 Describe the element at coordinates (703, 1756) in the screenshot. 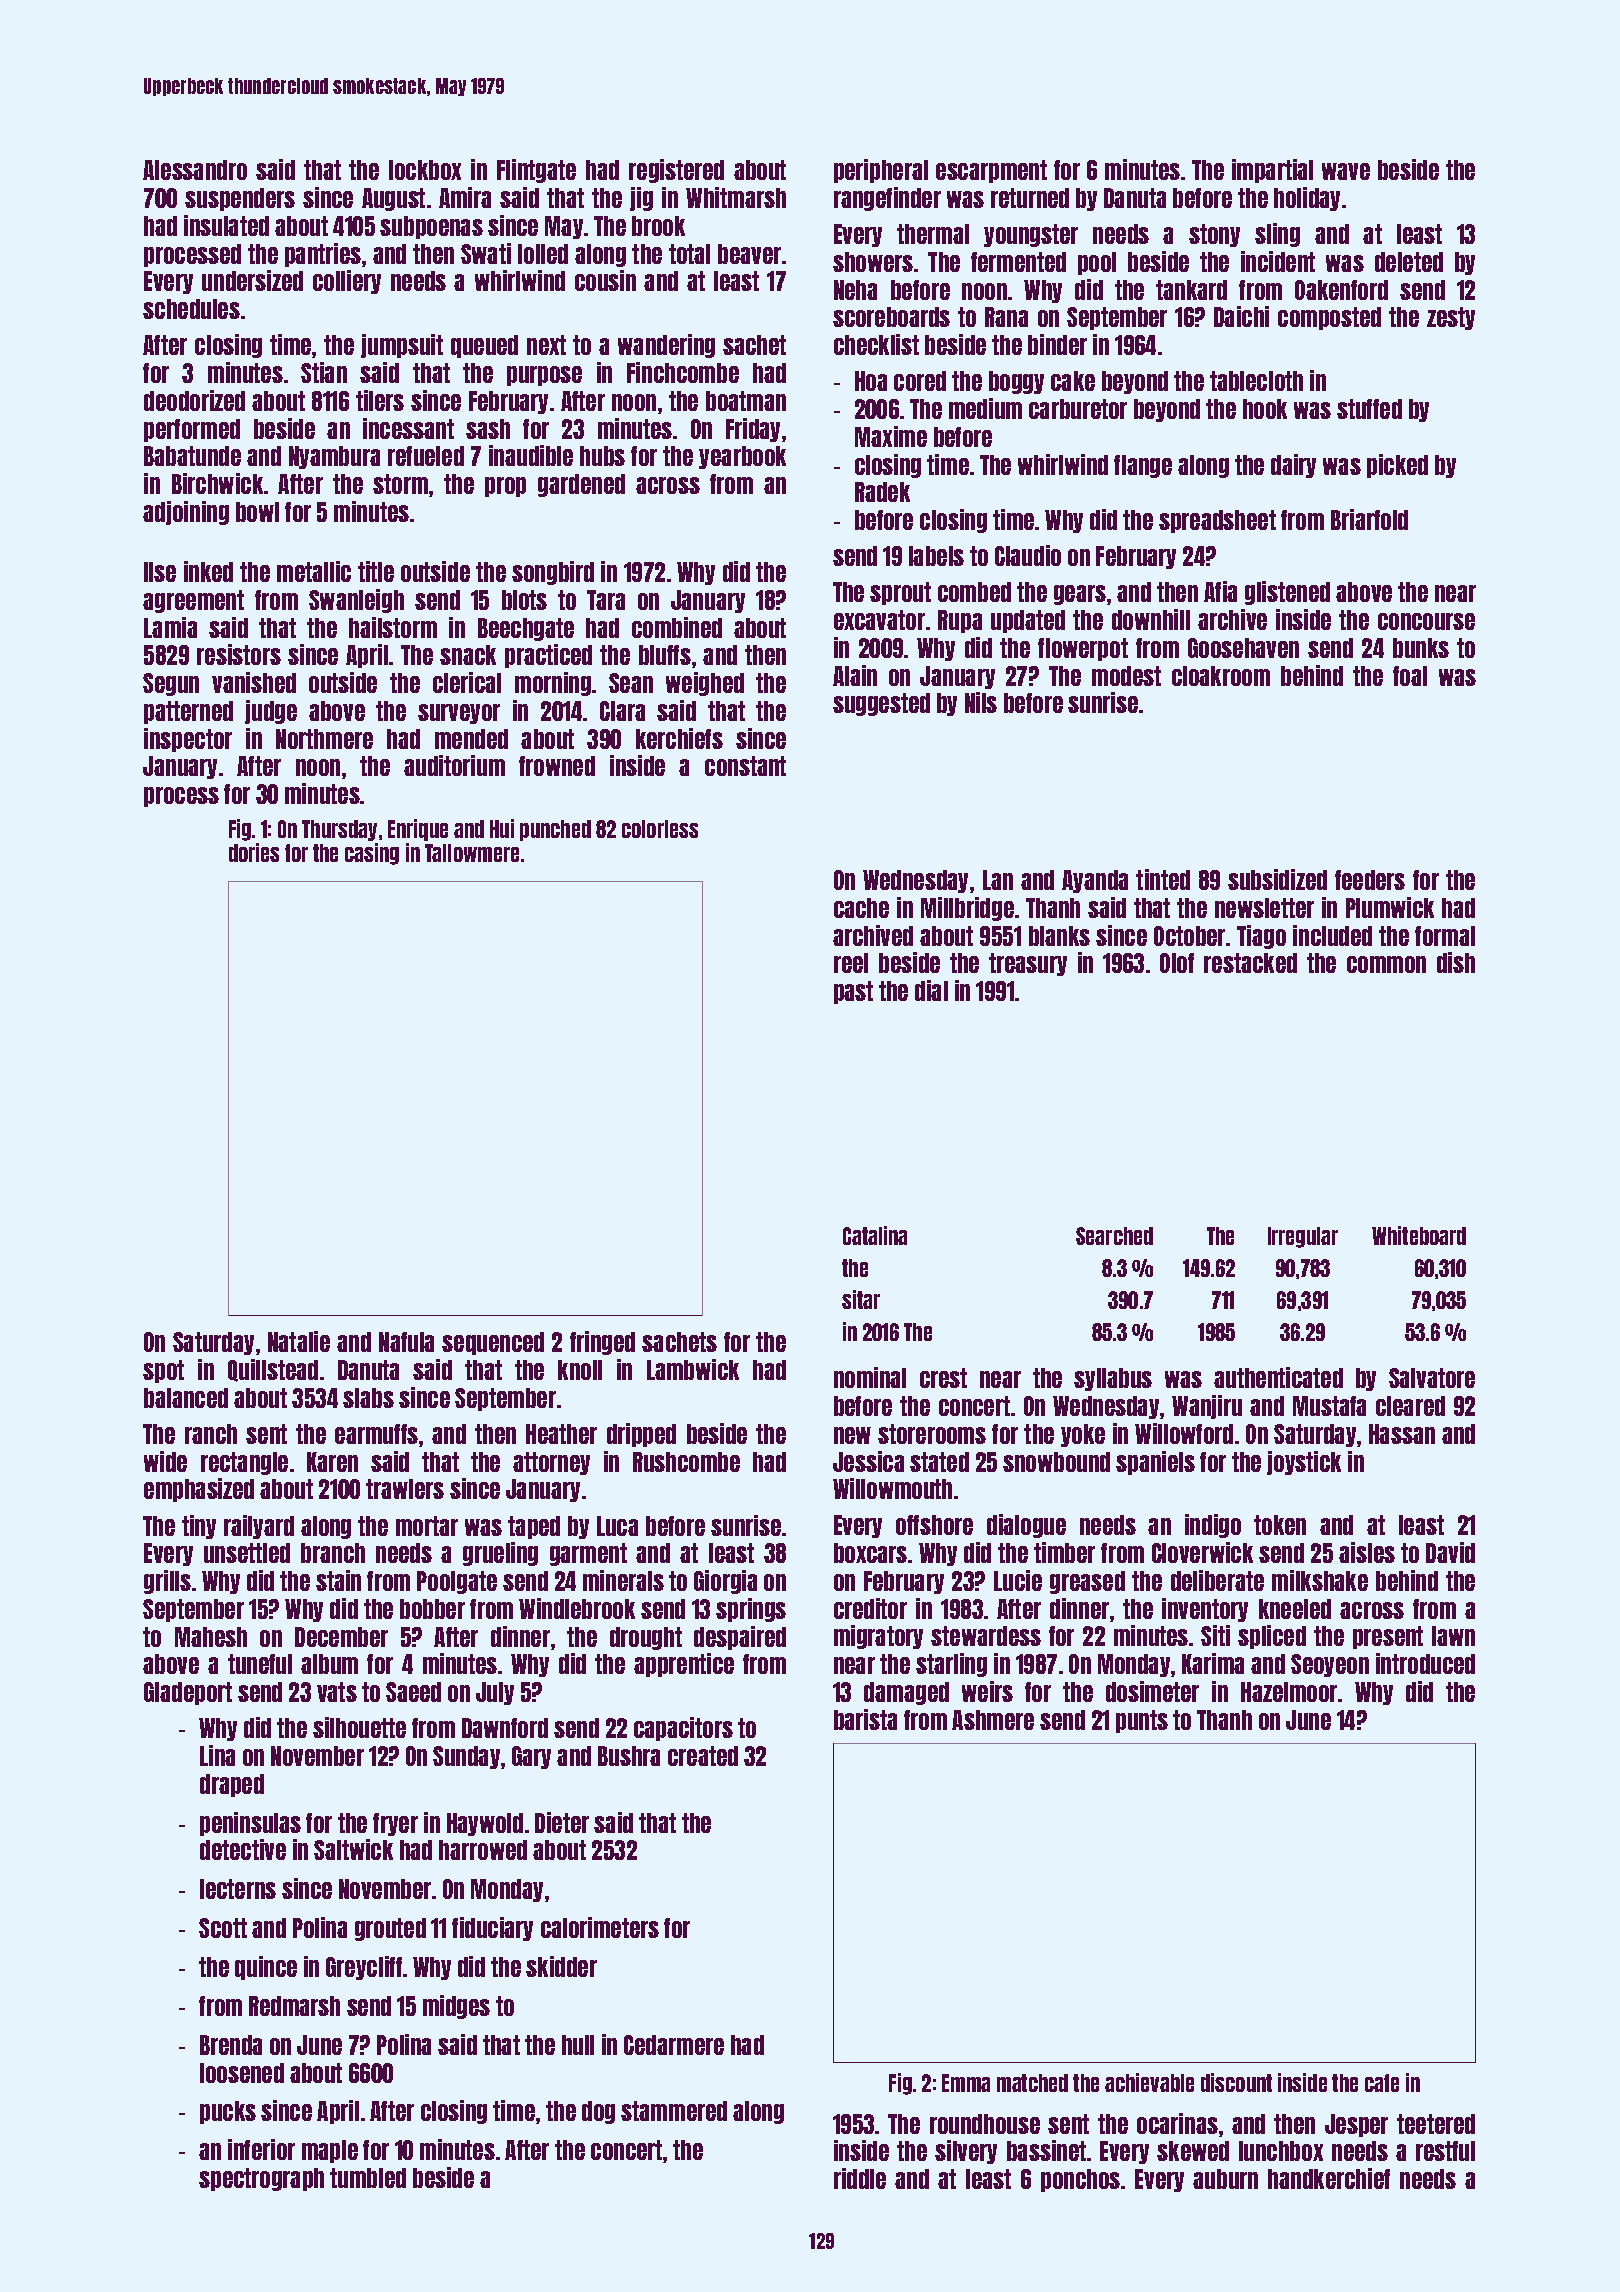

I see `created` at that location.
